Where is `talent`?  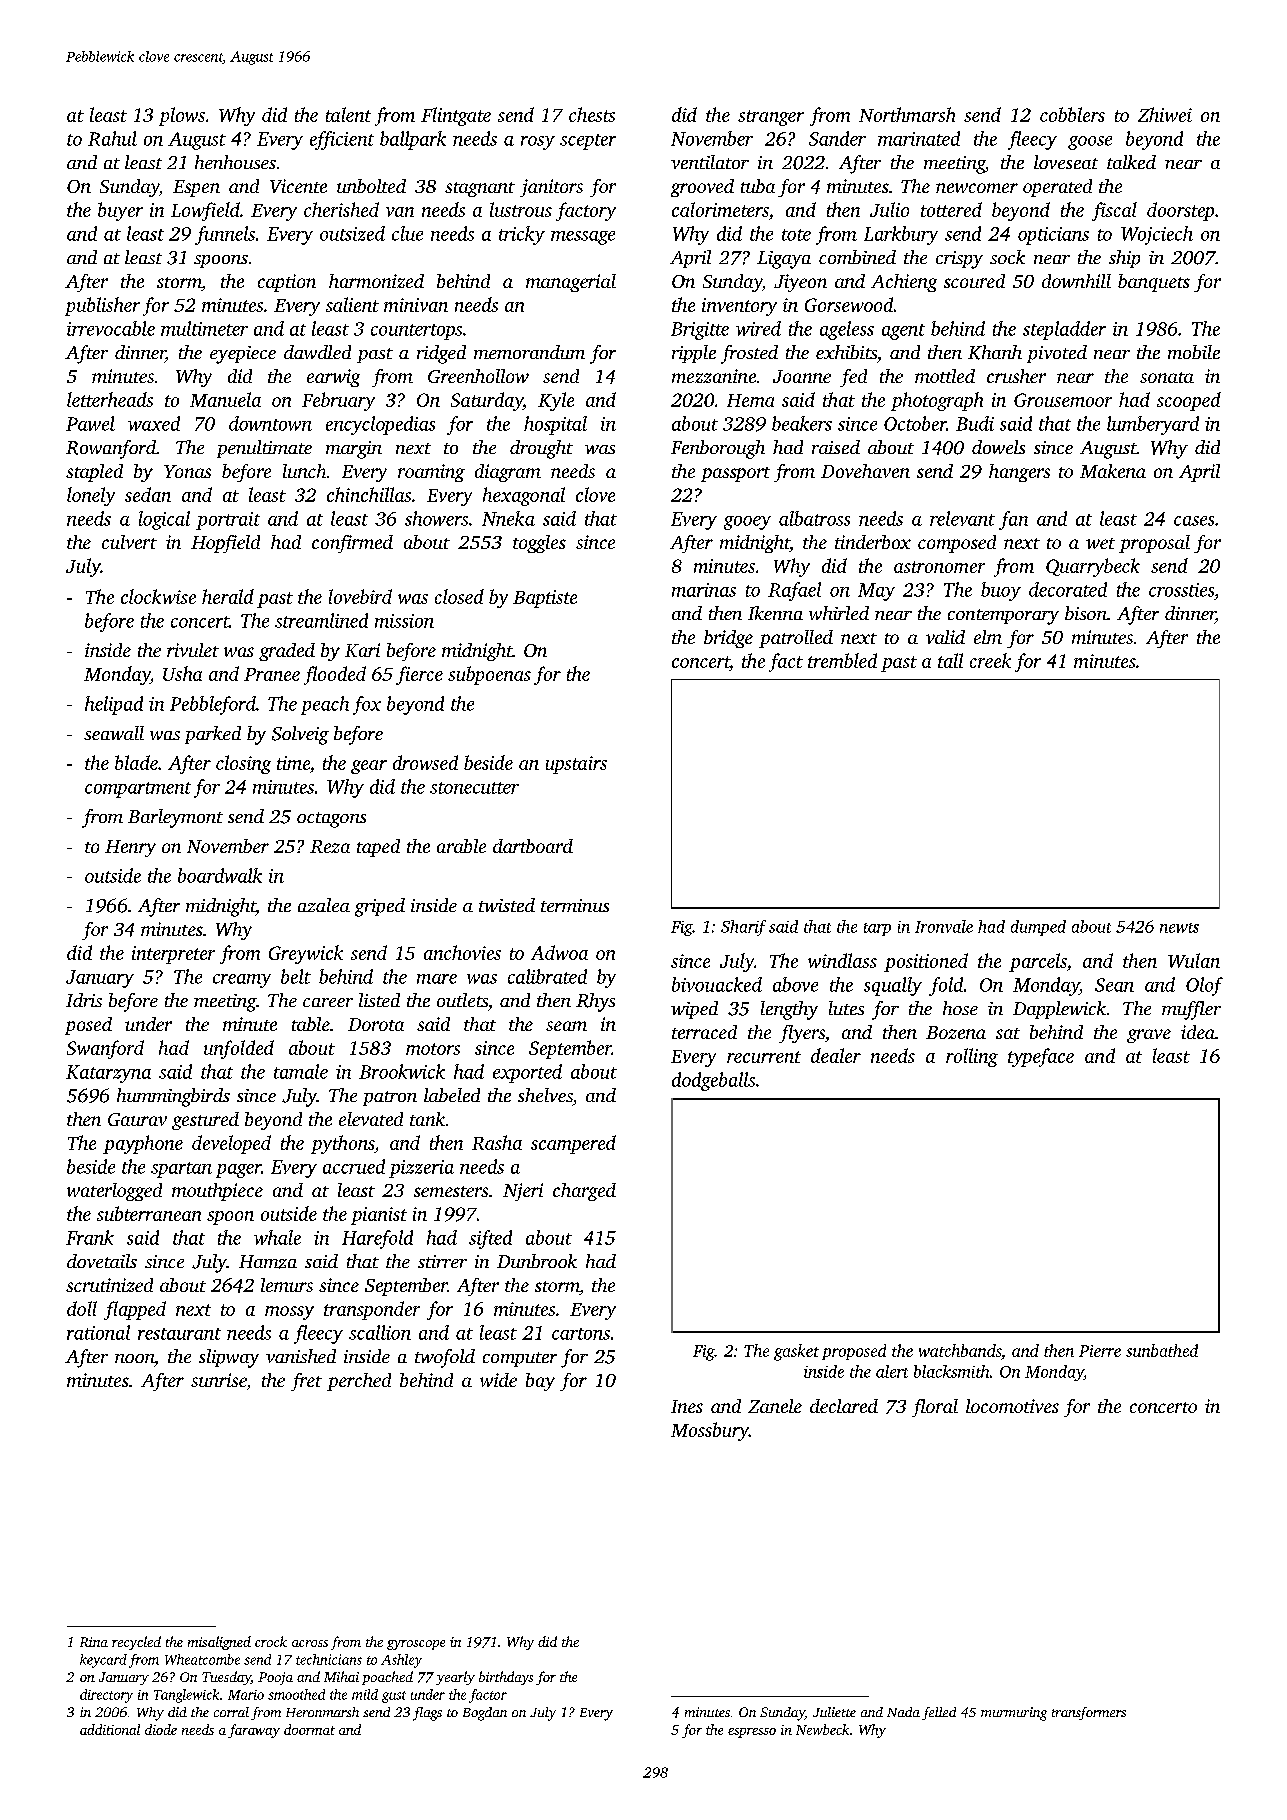
talent is located at coordinates (348, 114).
